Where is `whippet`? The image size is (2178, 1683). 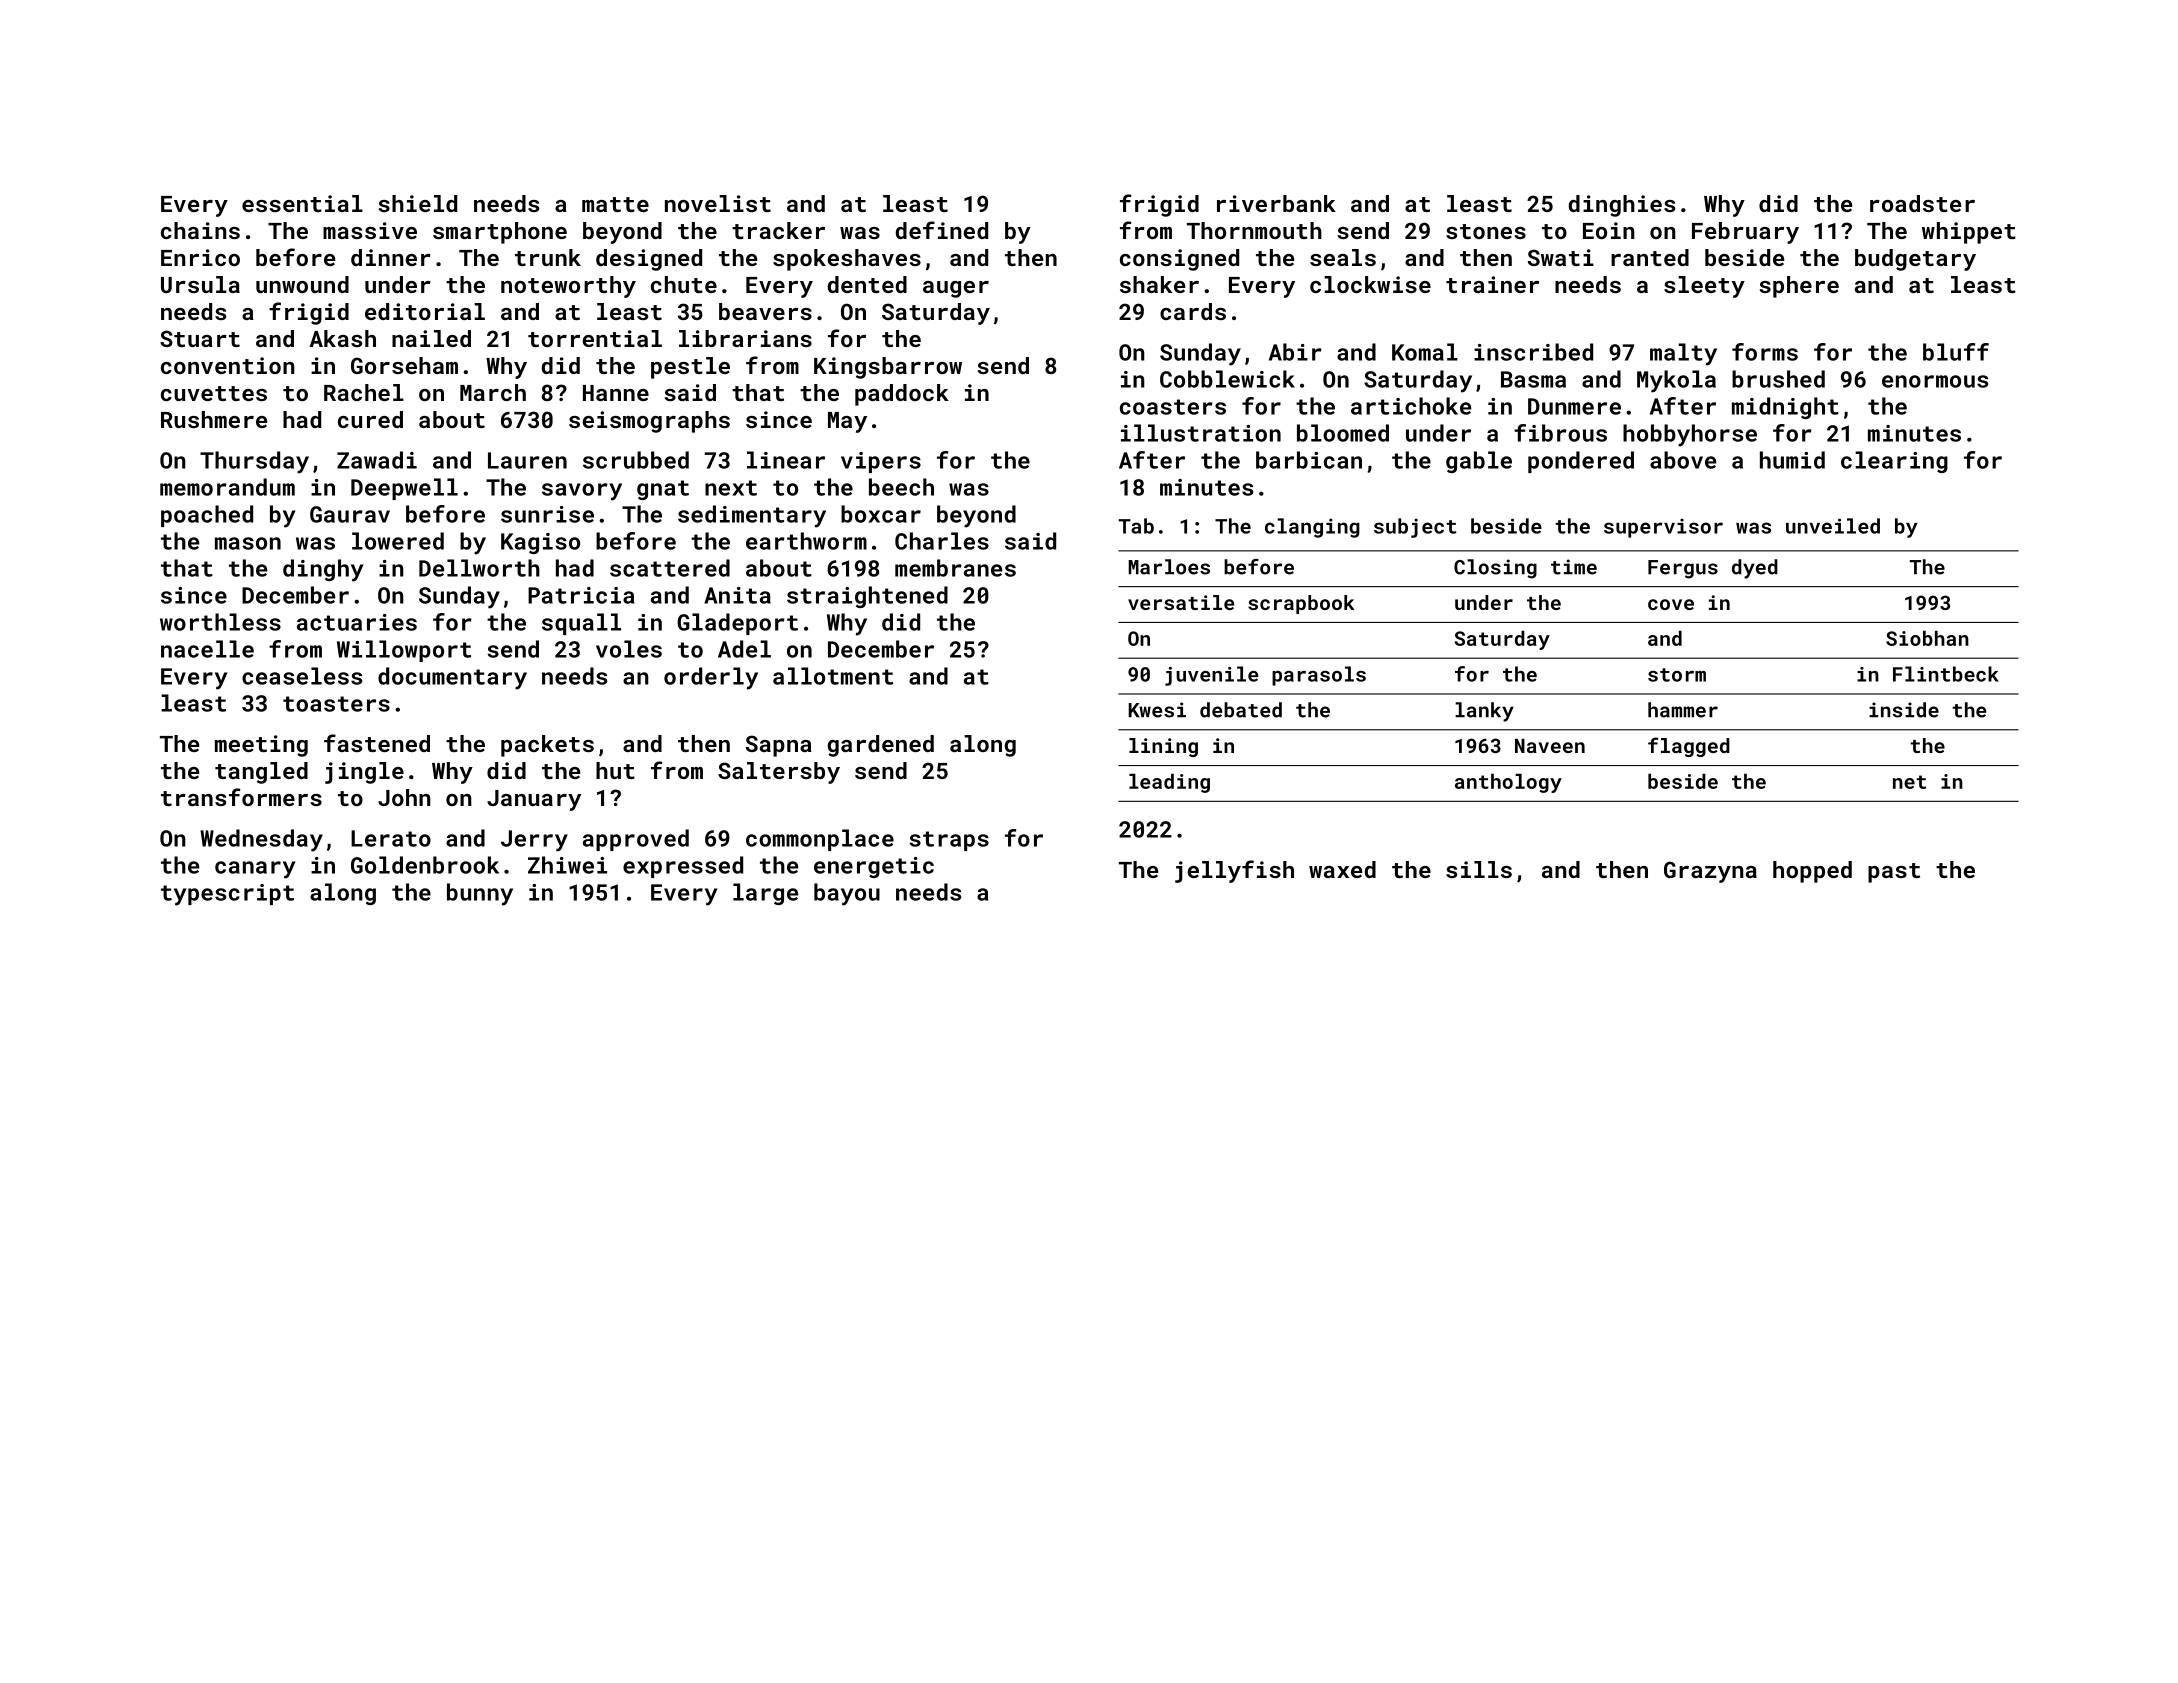 whippet is located at coordinates (1969, 233).
